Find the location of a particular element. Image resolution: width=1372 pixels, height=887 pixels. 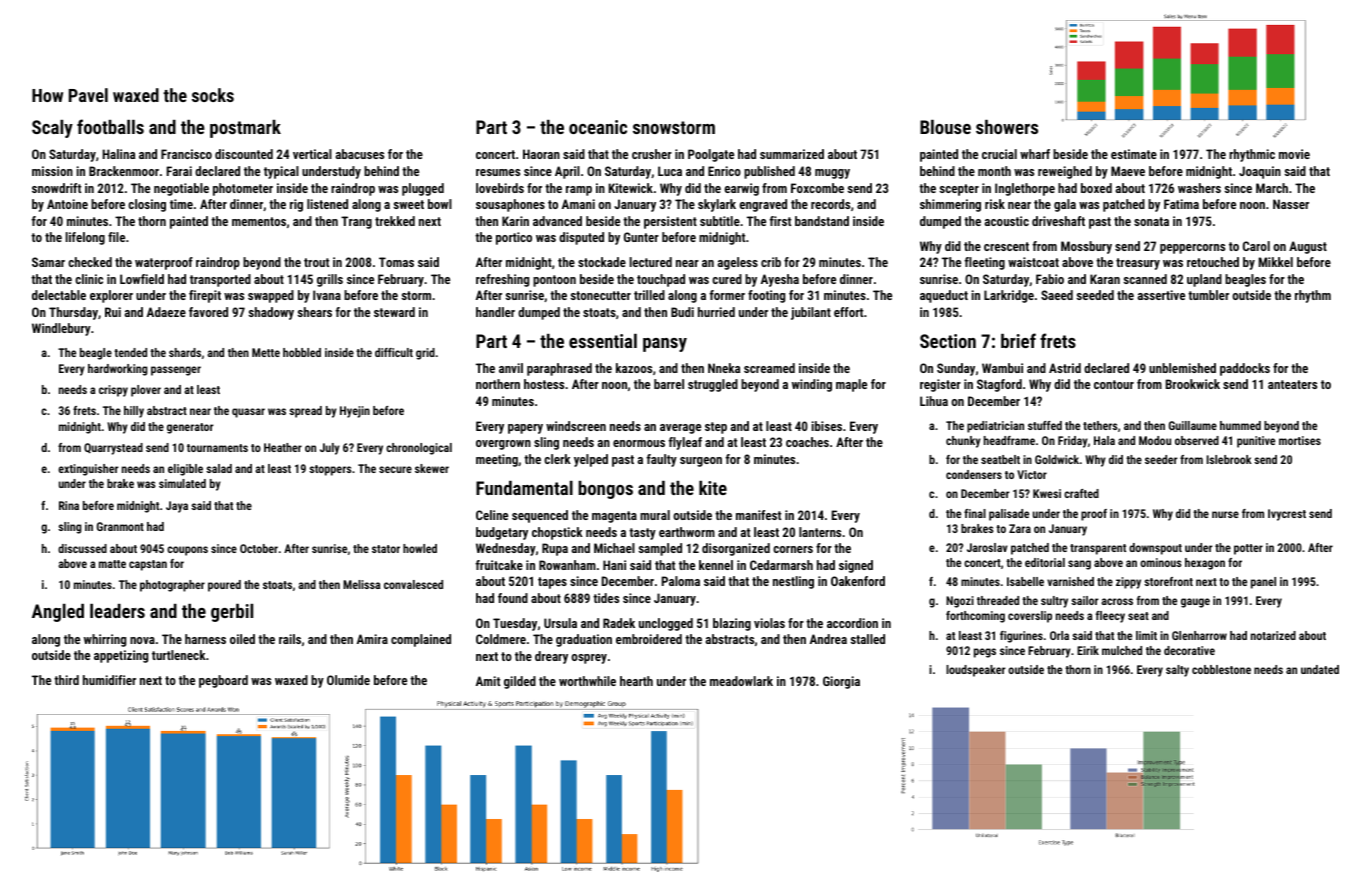

secure is located at coordinates (395, 469).
